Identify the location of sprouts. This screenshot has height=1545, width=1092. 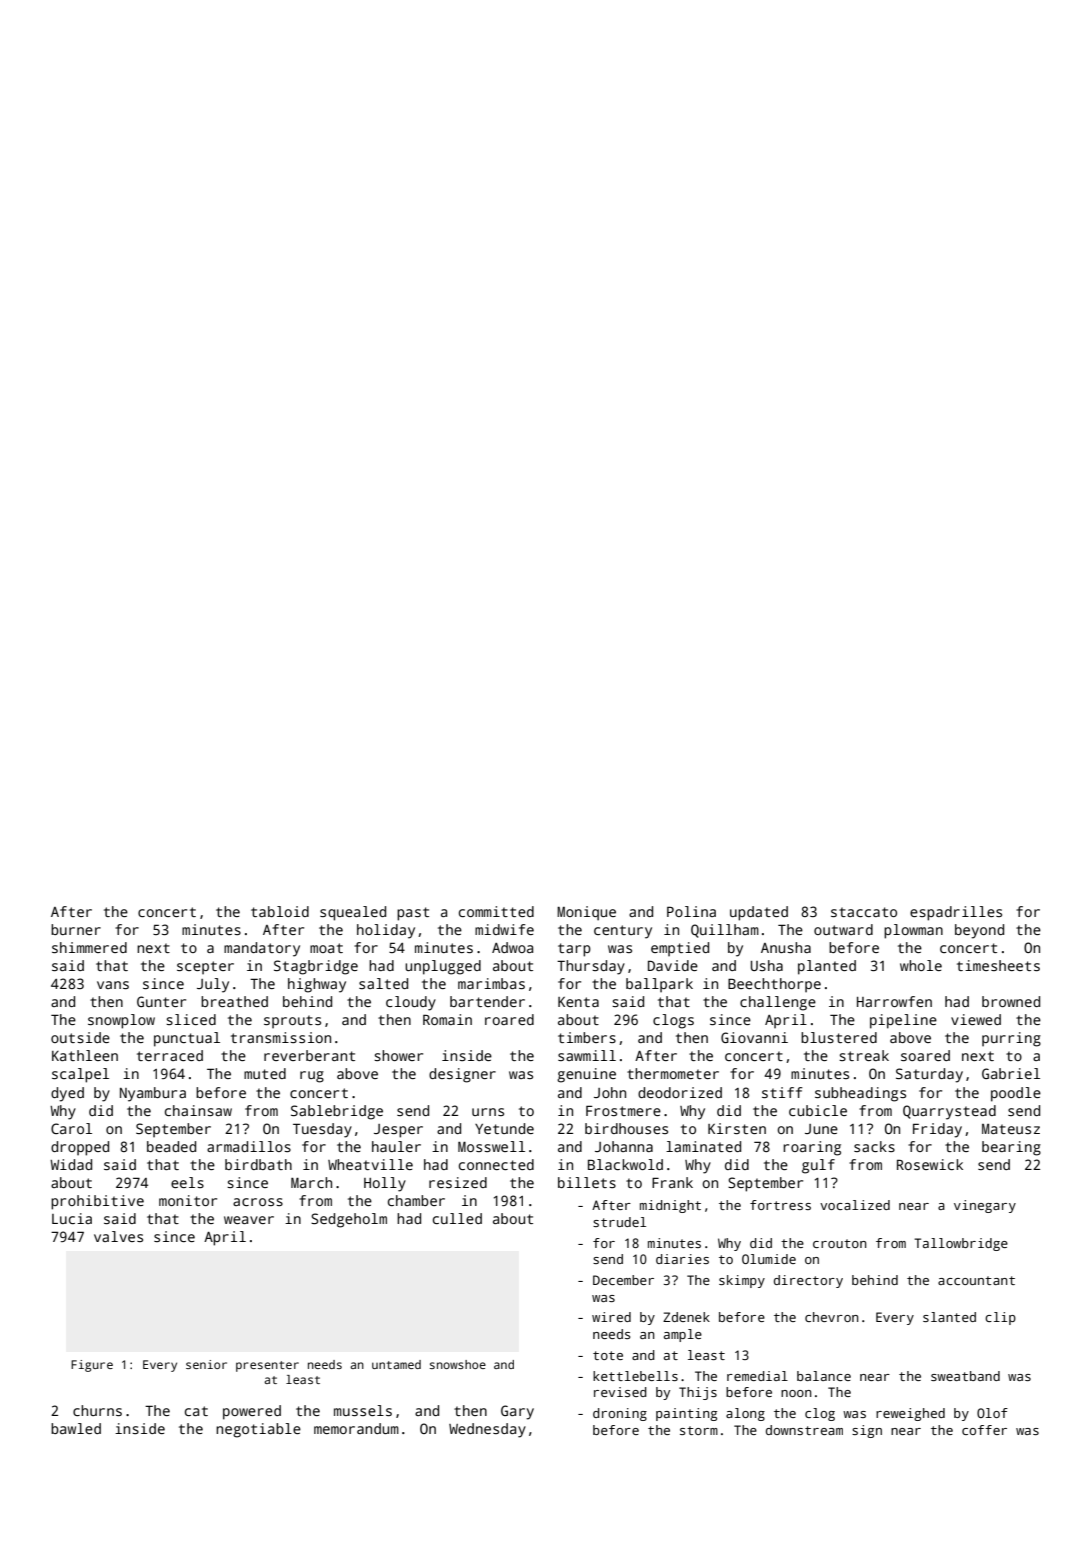
(292, 1021).
